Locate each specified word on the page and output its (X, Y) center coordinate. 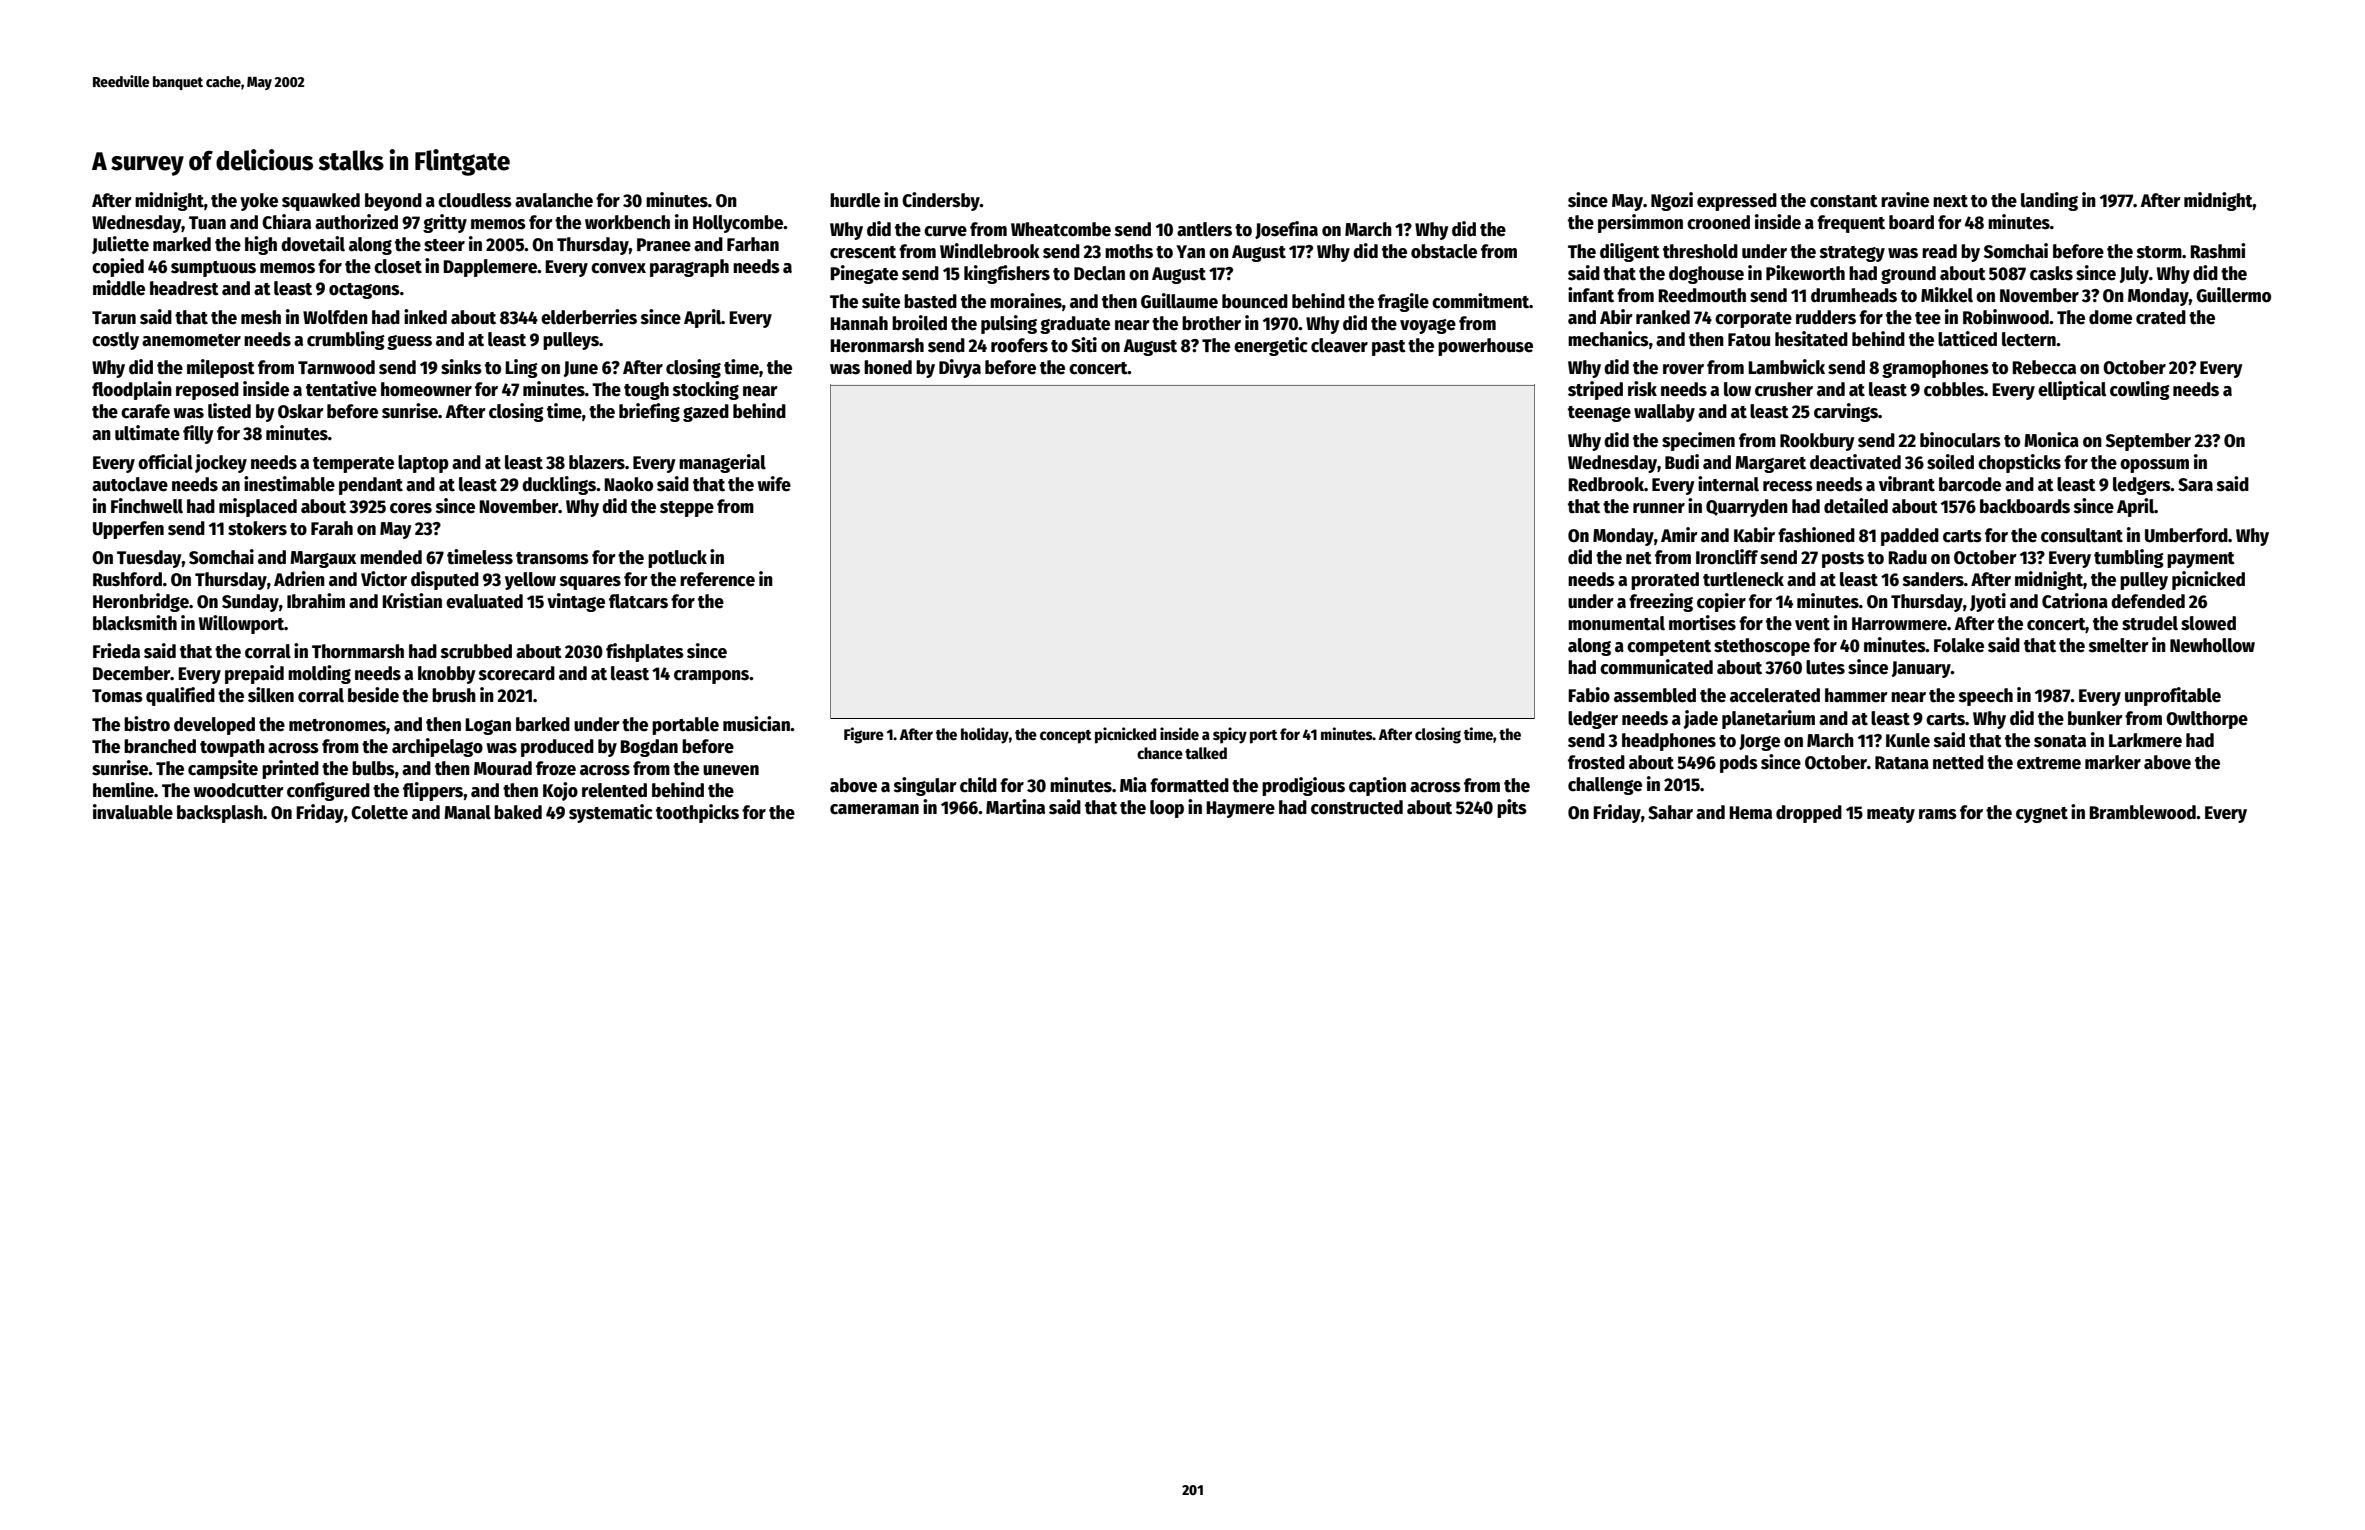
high (261, 245)
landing (2049, 201)
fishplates (645, 652)
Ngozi (1672, 201)
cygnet (2042, 815)
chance (1160, 753)
